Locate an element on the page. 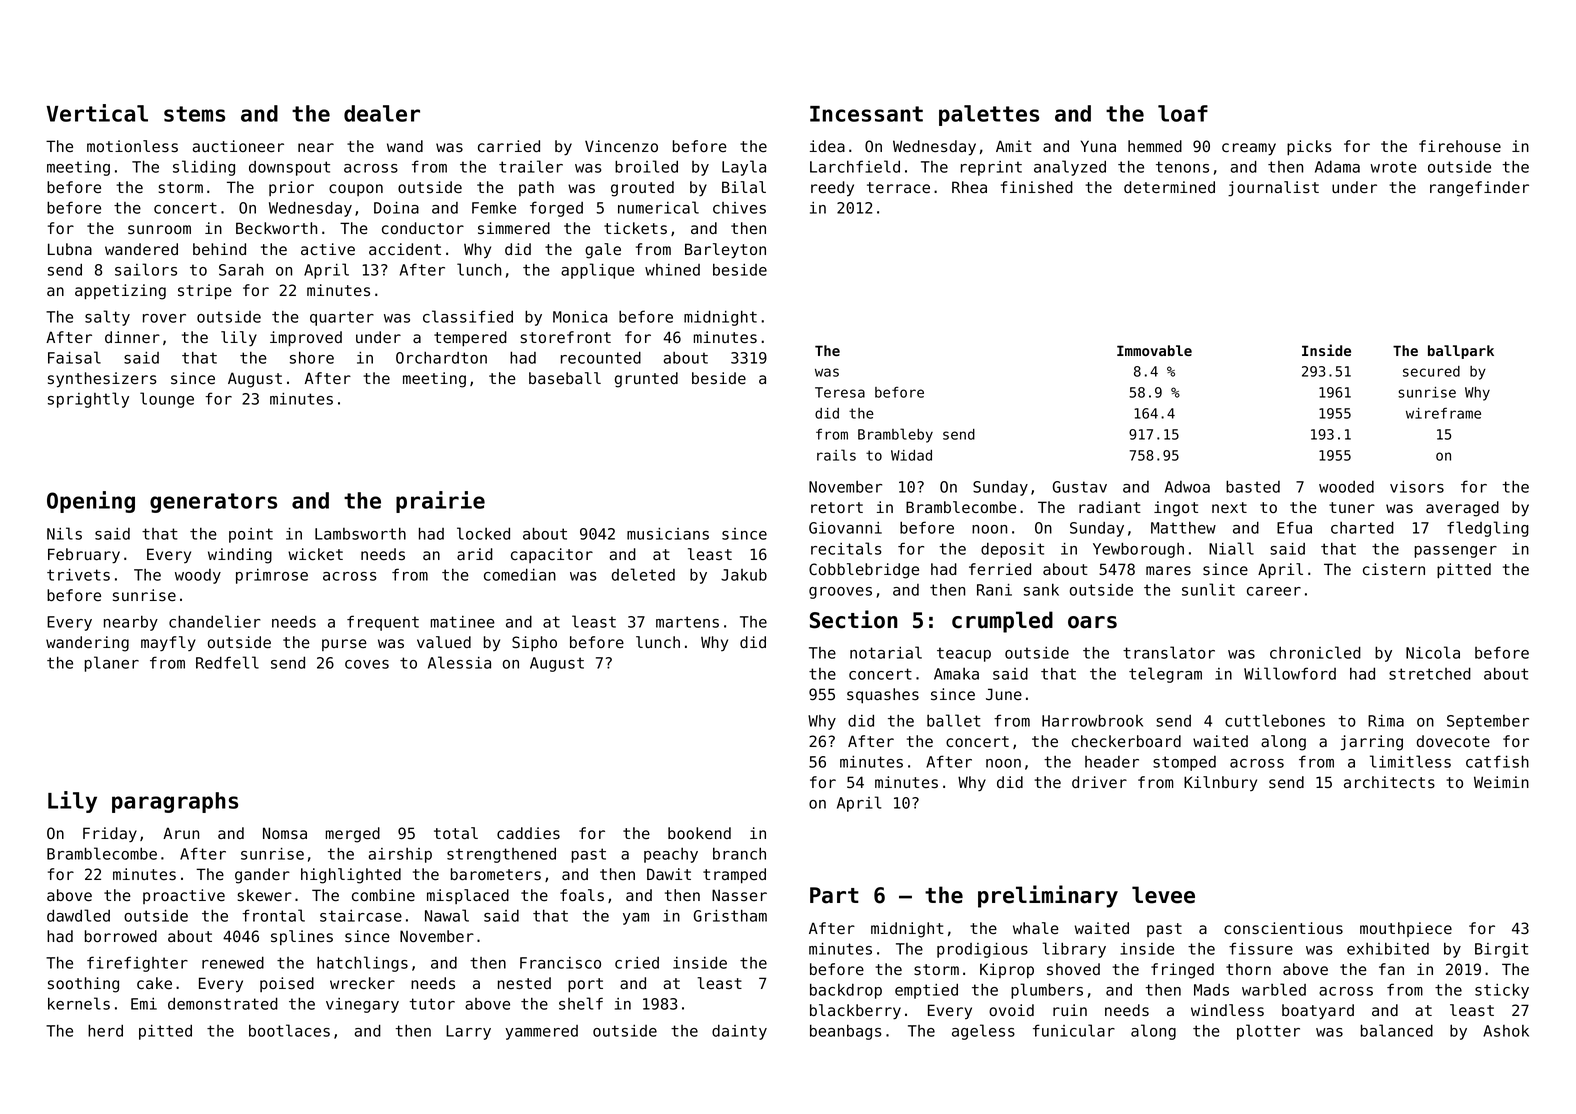 The image size is (1576, 1114). loaf is located at coordinates (1183, 113).
